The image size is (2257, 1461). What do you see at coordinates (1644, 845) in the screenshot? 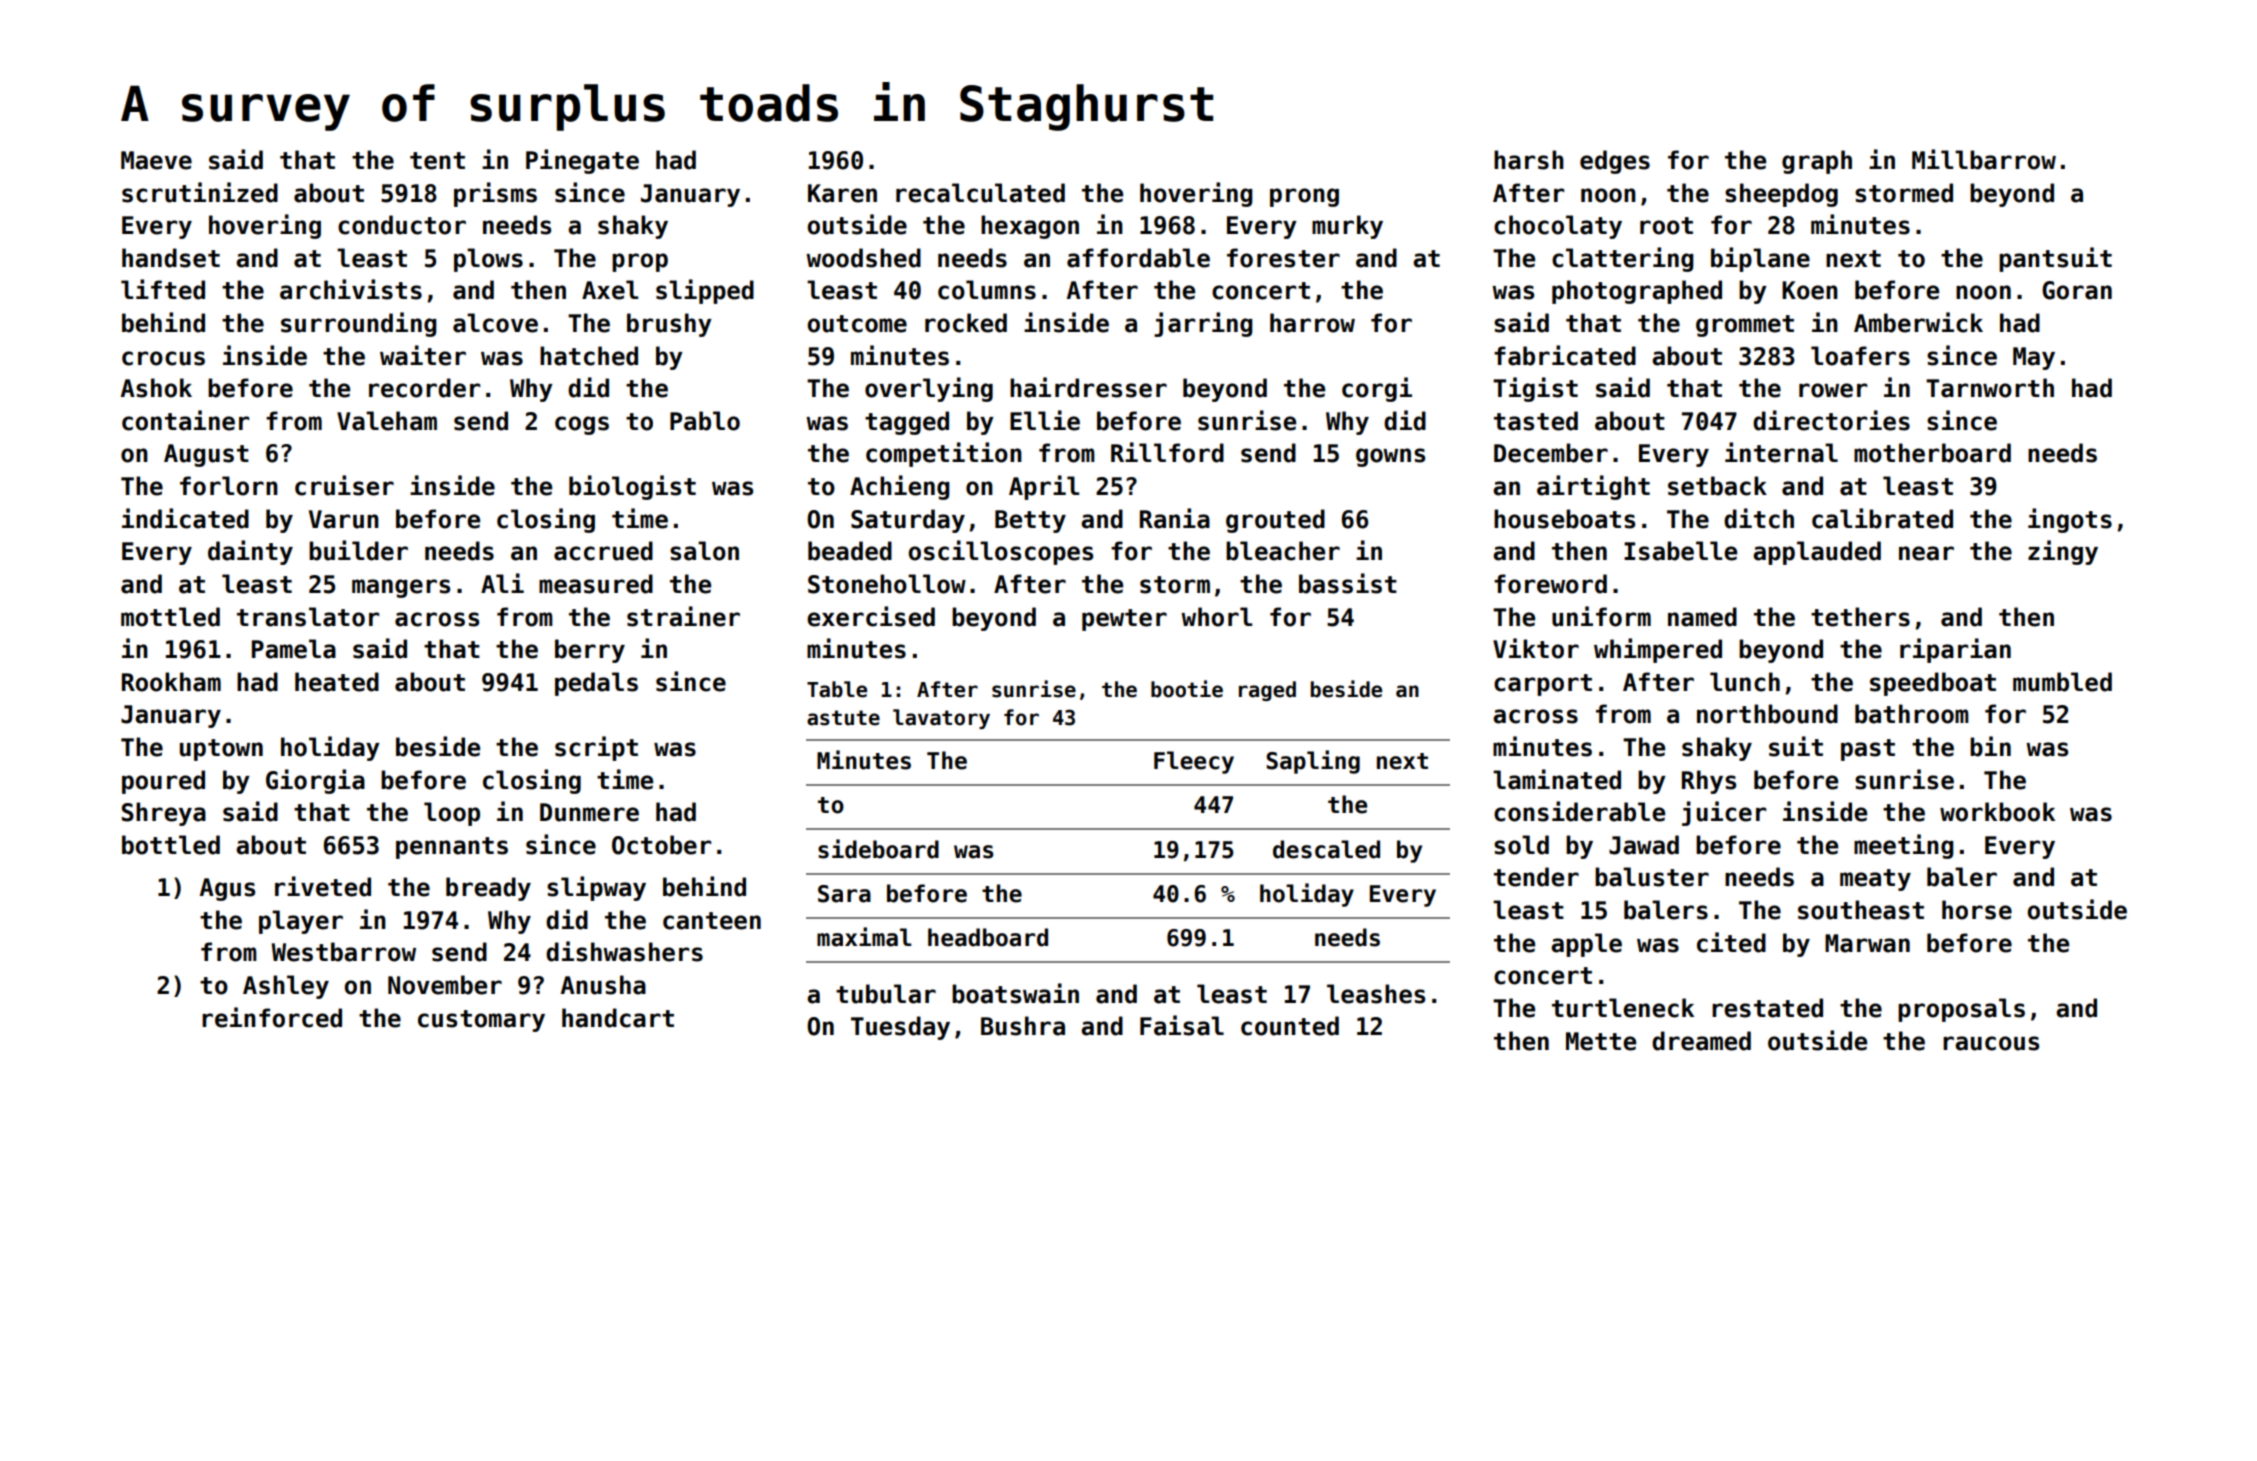
I see `Jawad` at bounding box center [1644, 845].
